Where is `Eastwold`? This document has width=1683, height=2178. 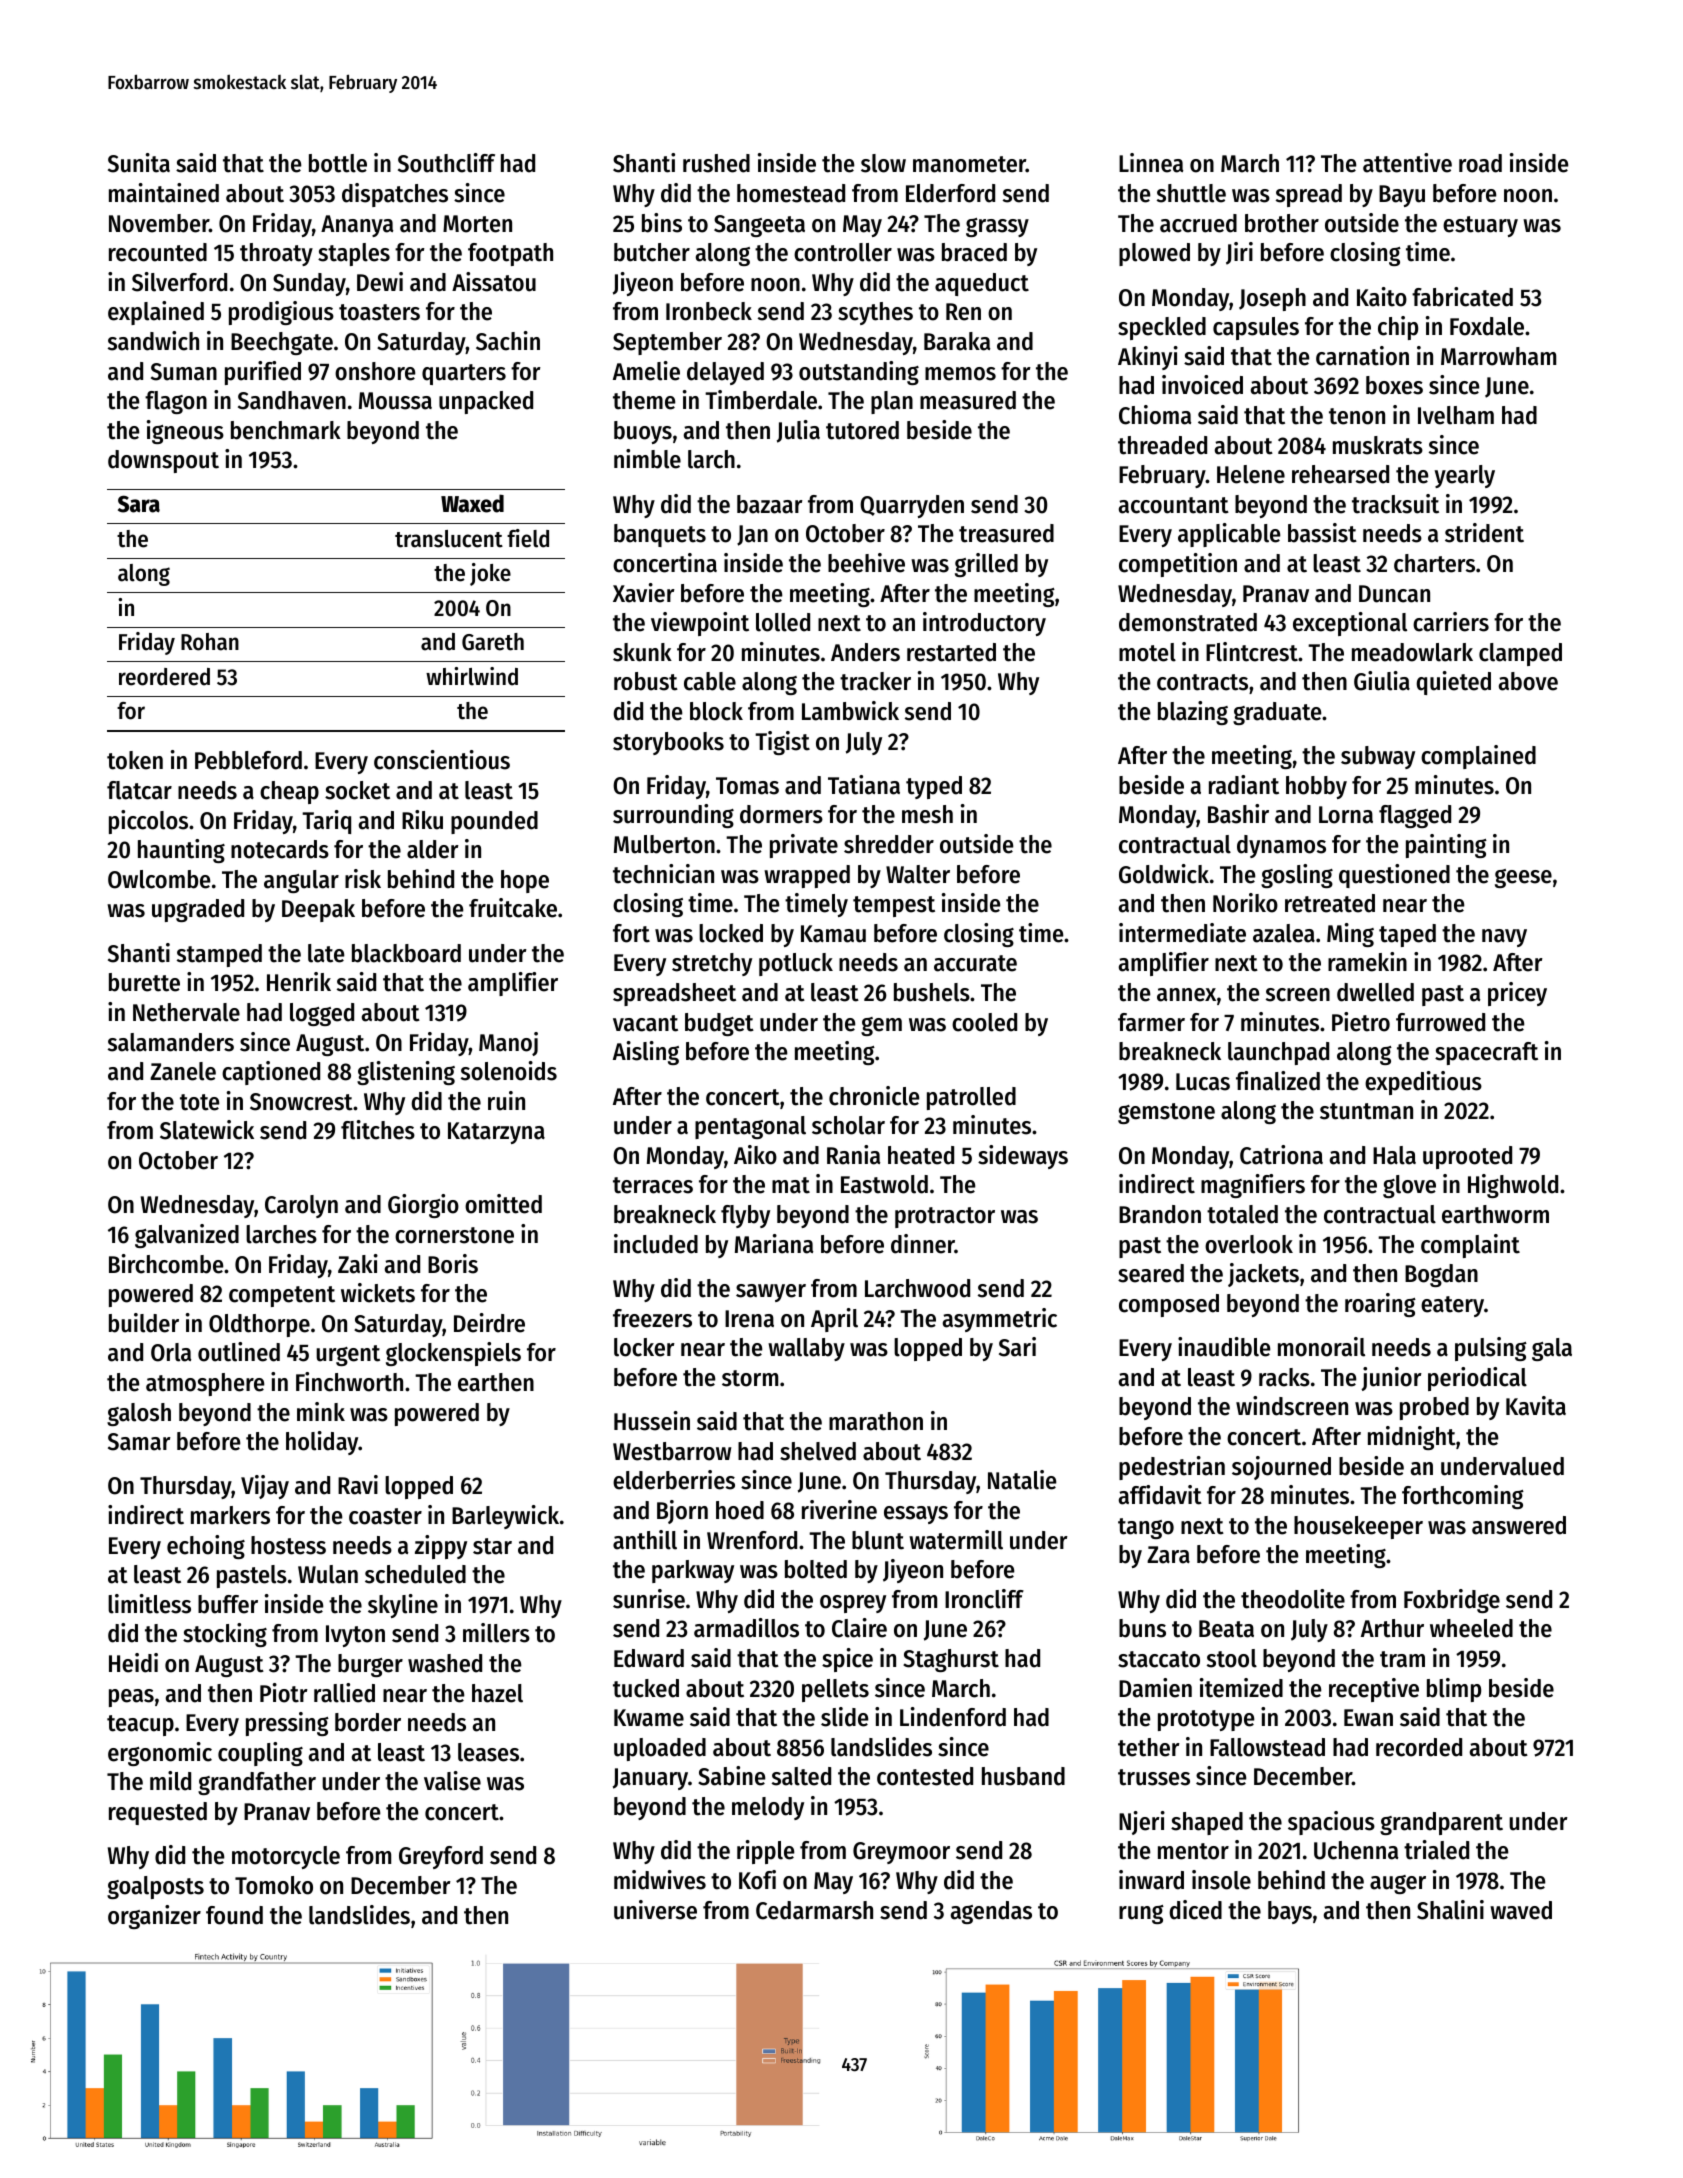 Eastwold is located at coordinates (884, 1184).
